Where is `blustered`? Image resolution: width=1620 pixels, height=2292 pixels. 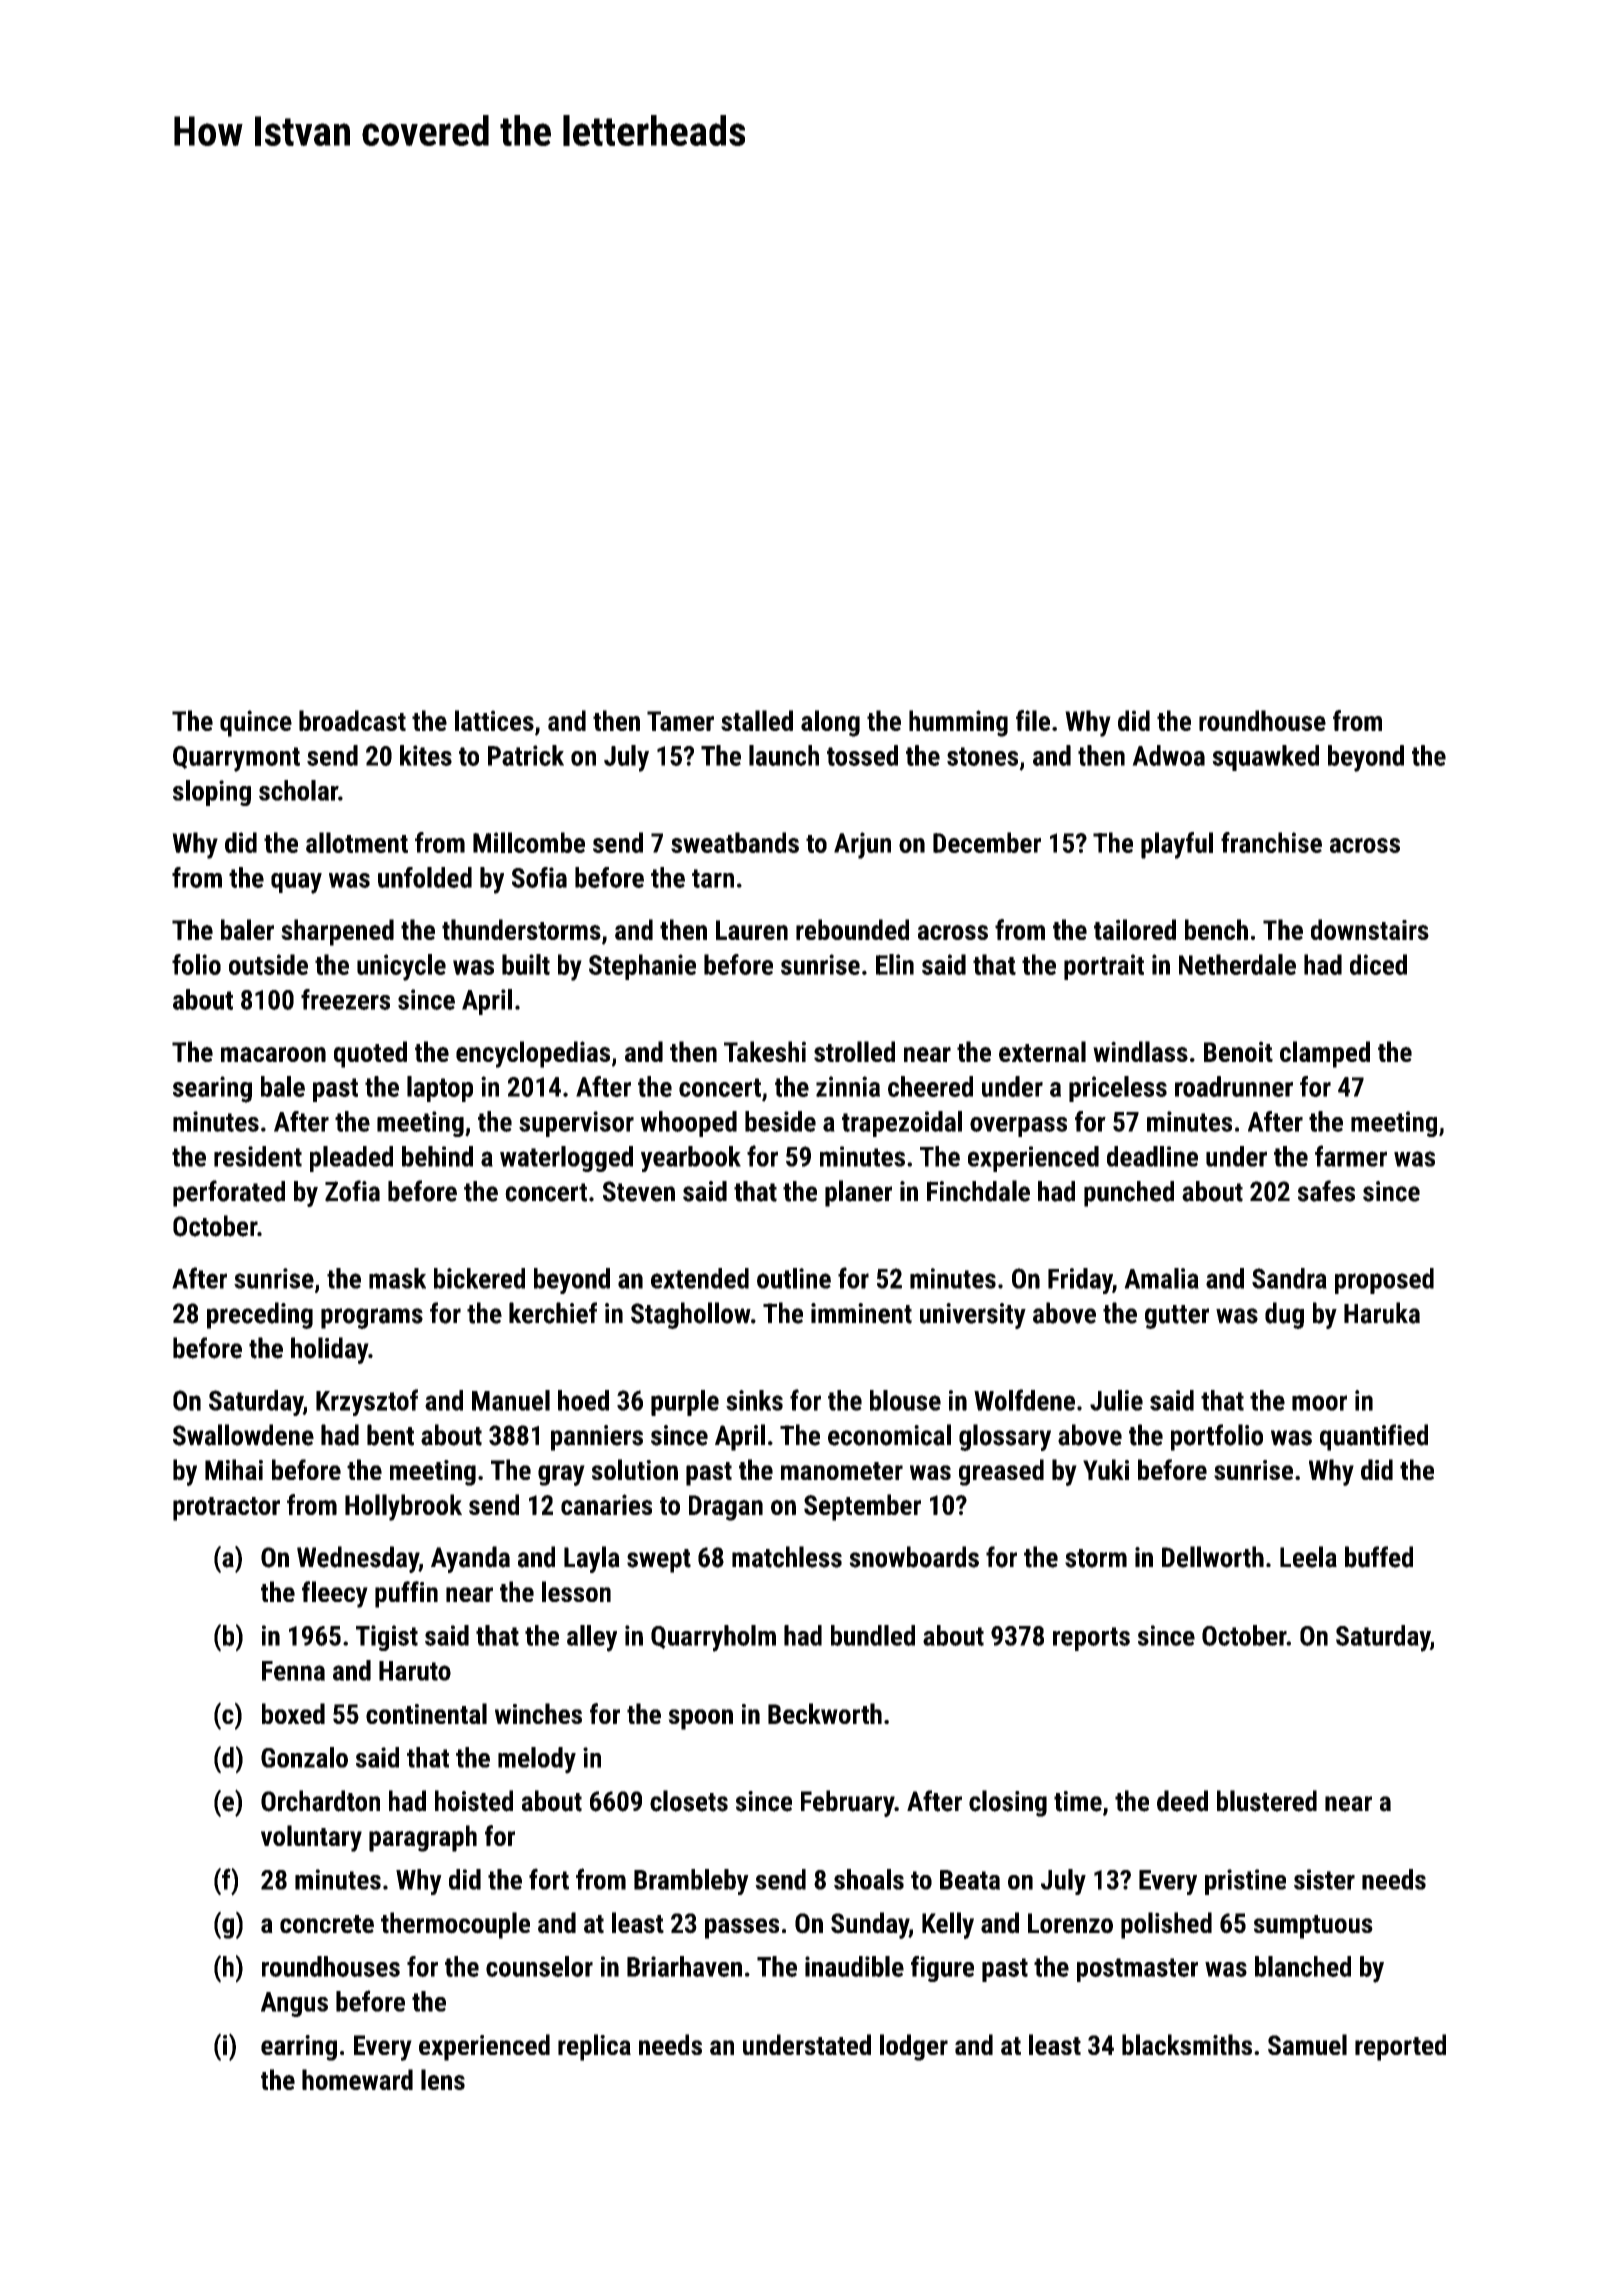 blustered is located at coordinates (1267, 1801).
